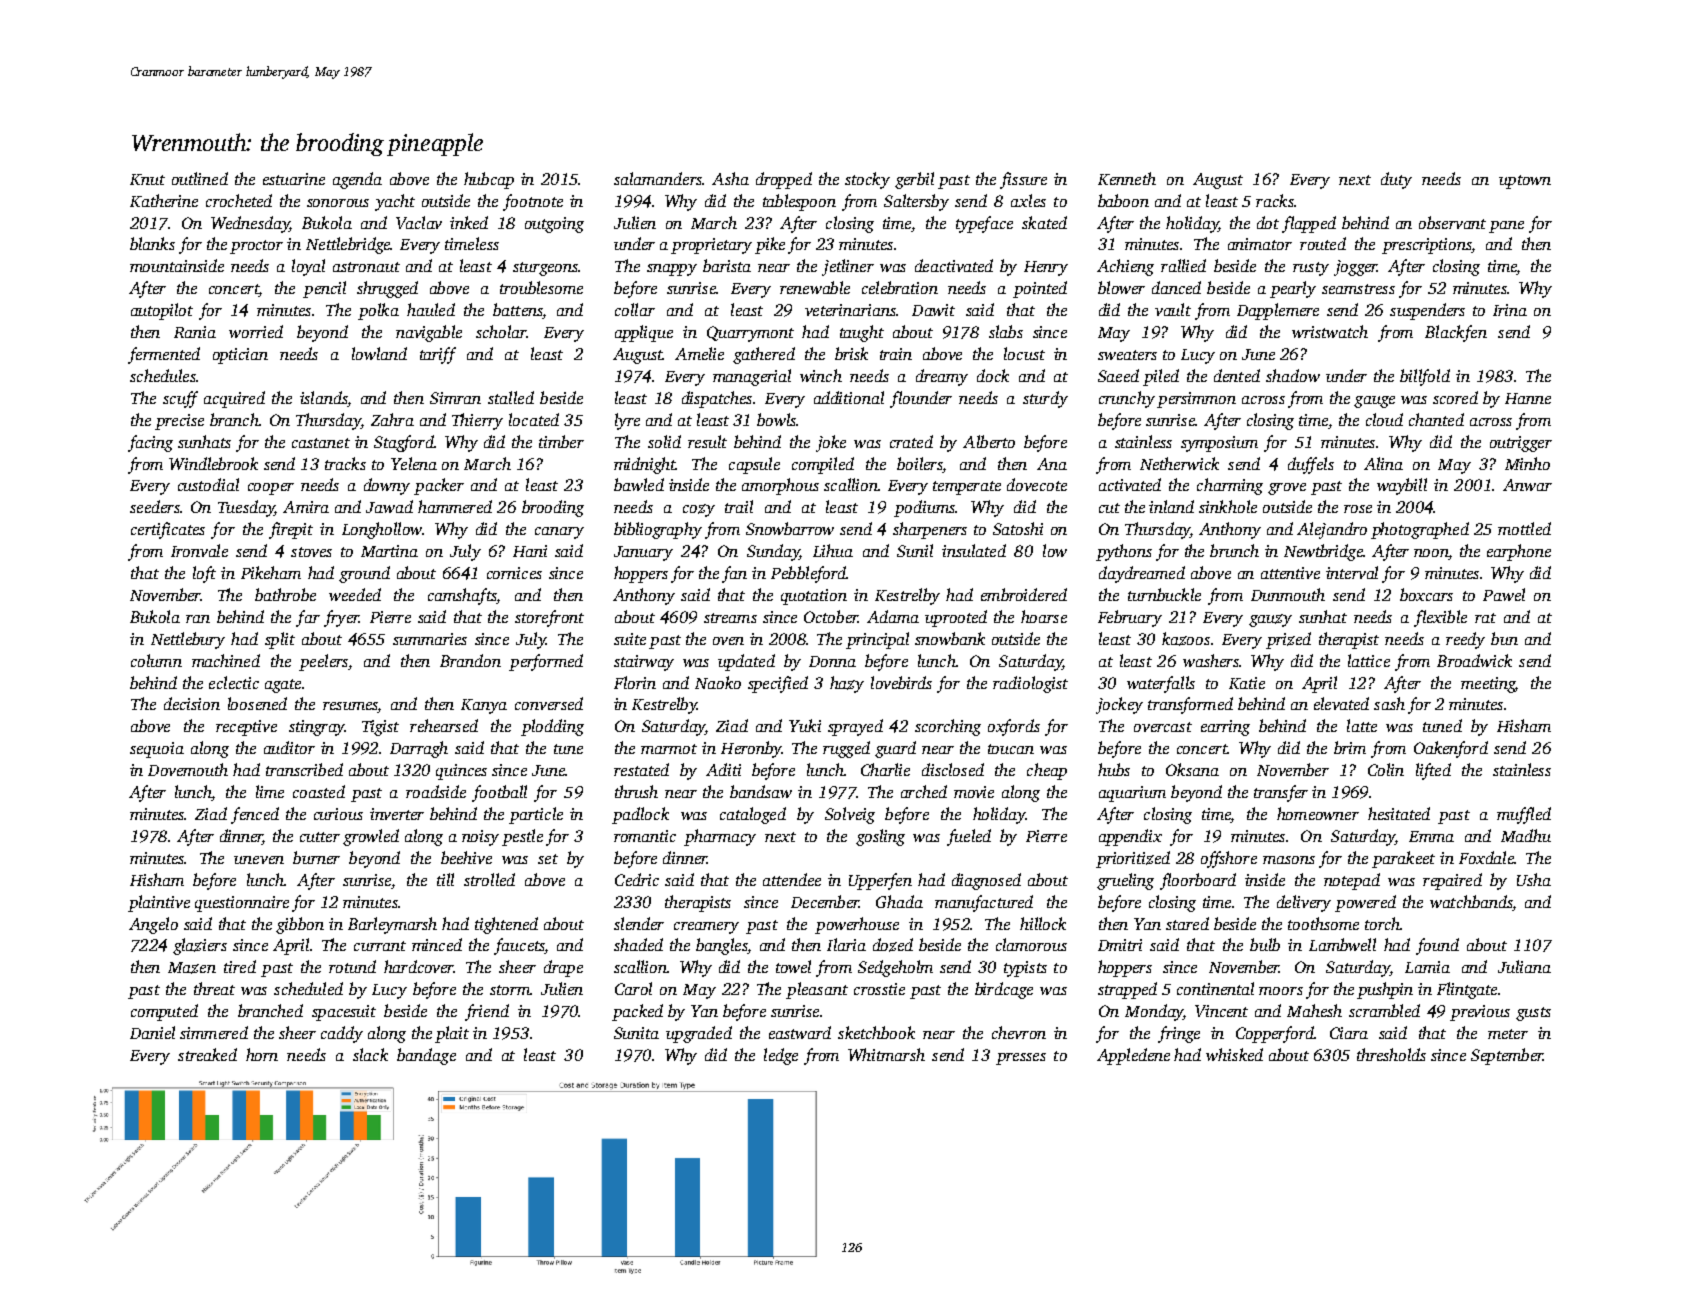  What do you see at coordinates (392, 925) in the document?
I see `Barleymarsh` at bounding box center [392, 925].
